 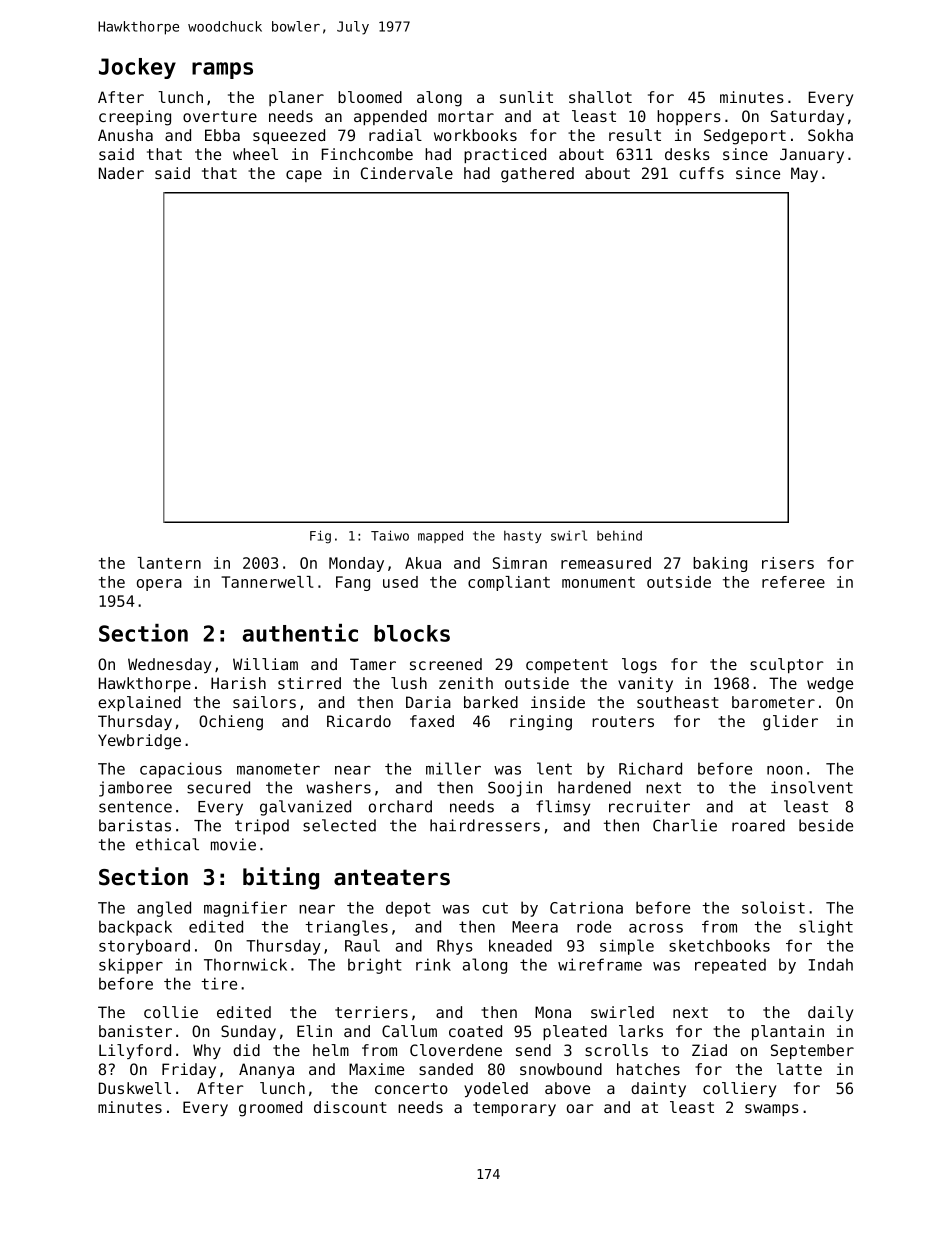 What do you see at coordinates (807, 117) in the screenshot?
I see `Saturday` at bounding box center [807, 117].
